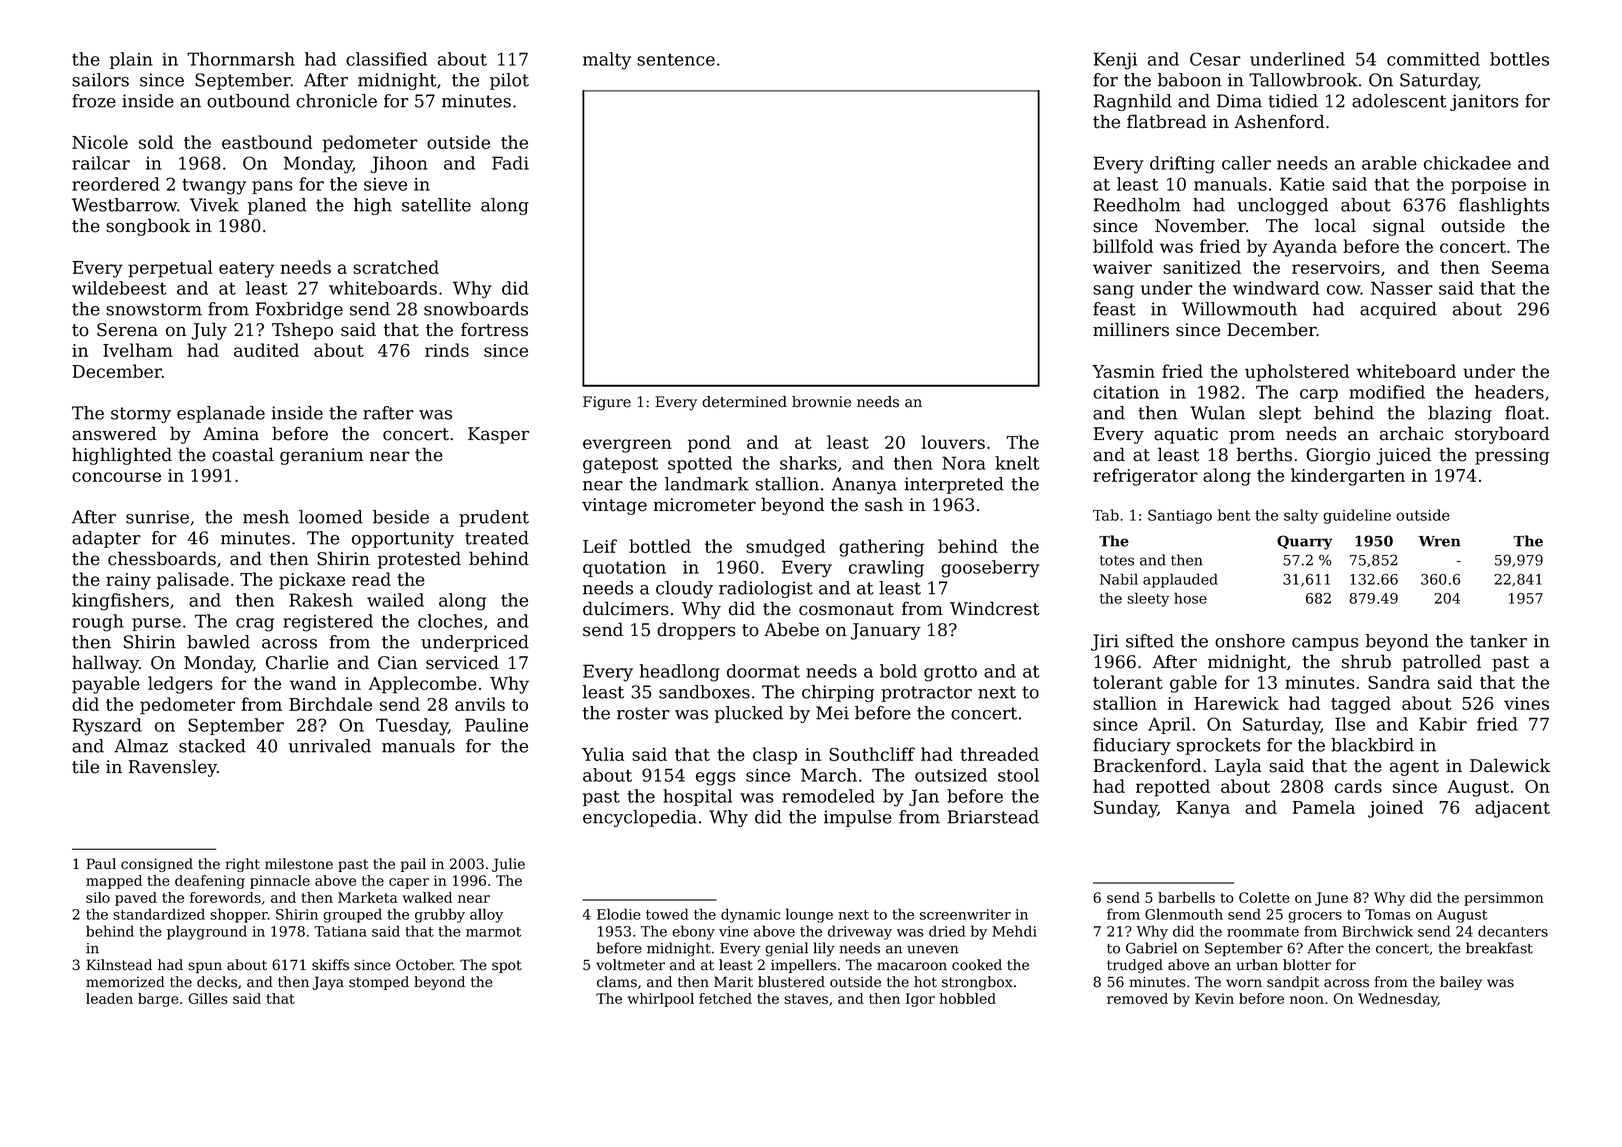  What do you see at coordinates (119, 288) in the image?
I see `wildebeest` at bounding box center [119, 288].
